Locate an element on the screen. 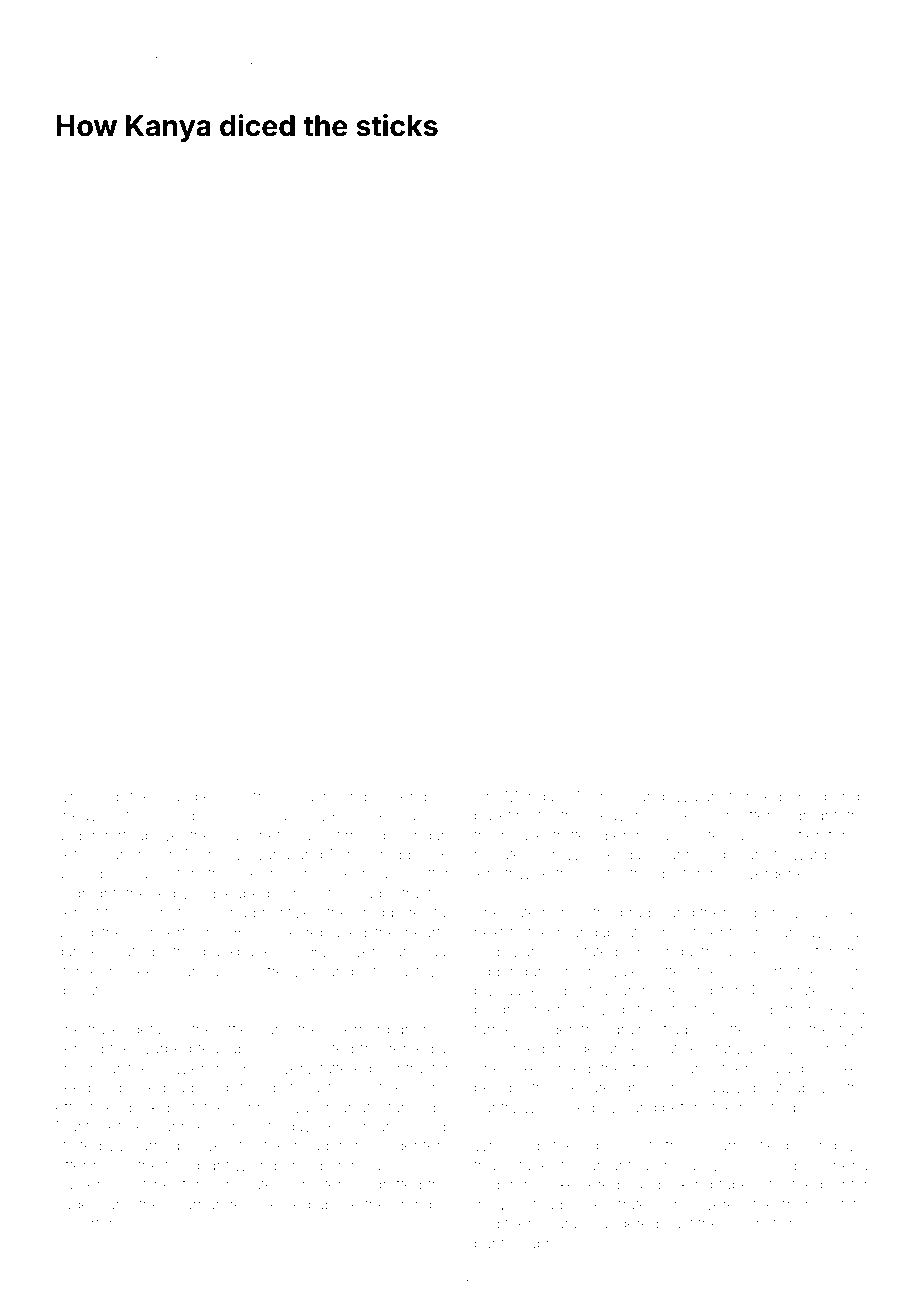 This screenshot has width=924, height=1308. floodlight is located at coordinates (197, 1167).
